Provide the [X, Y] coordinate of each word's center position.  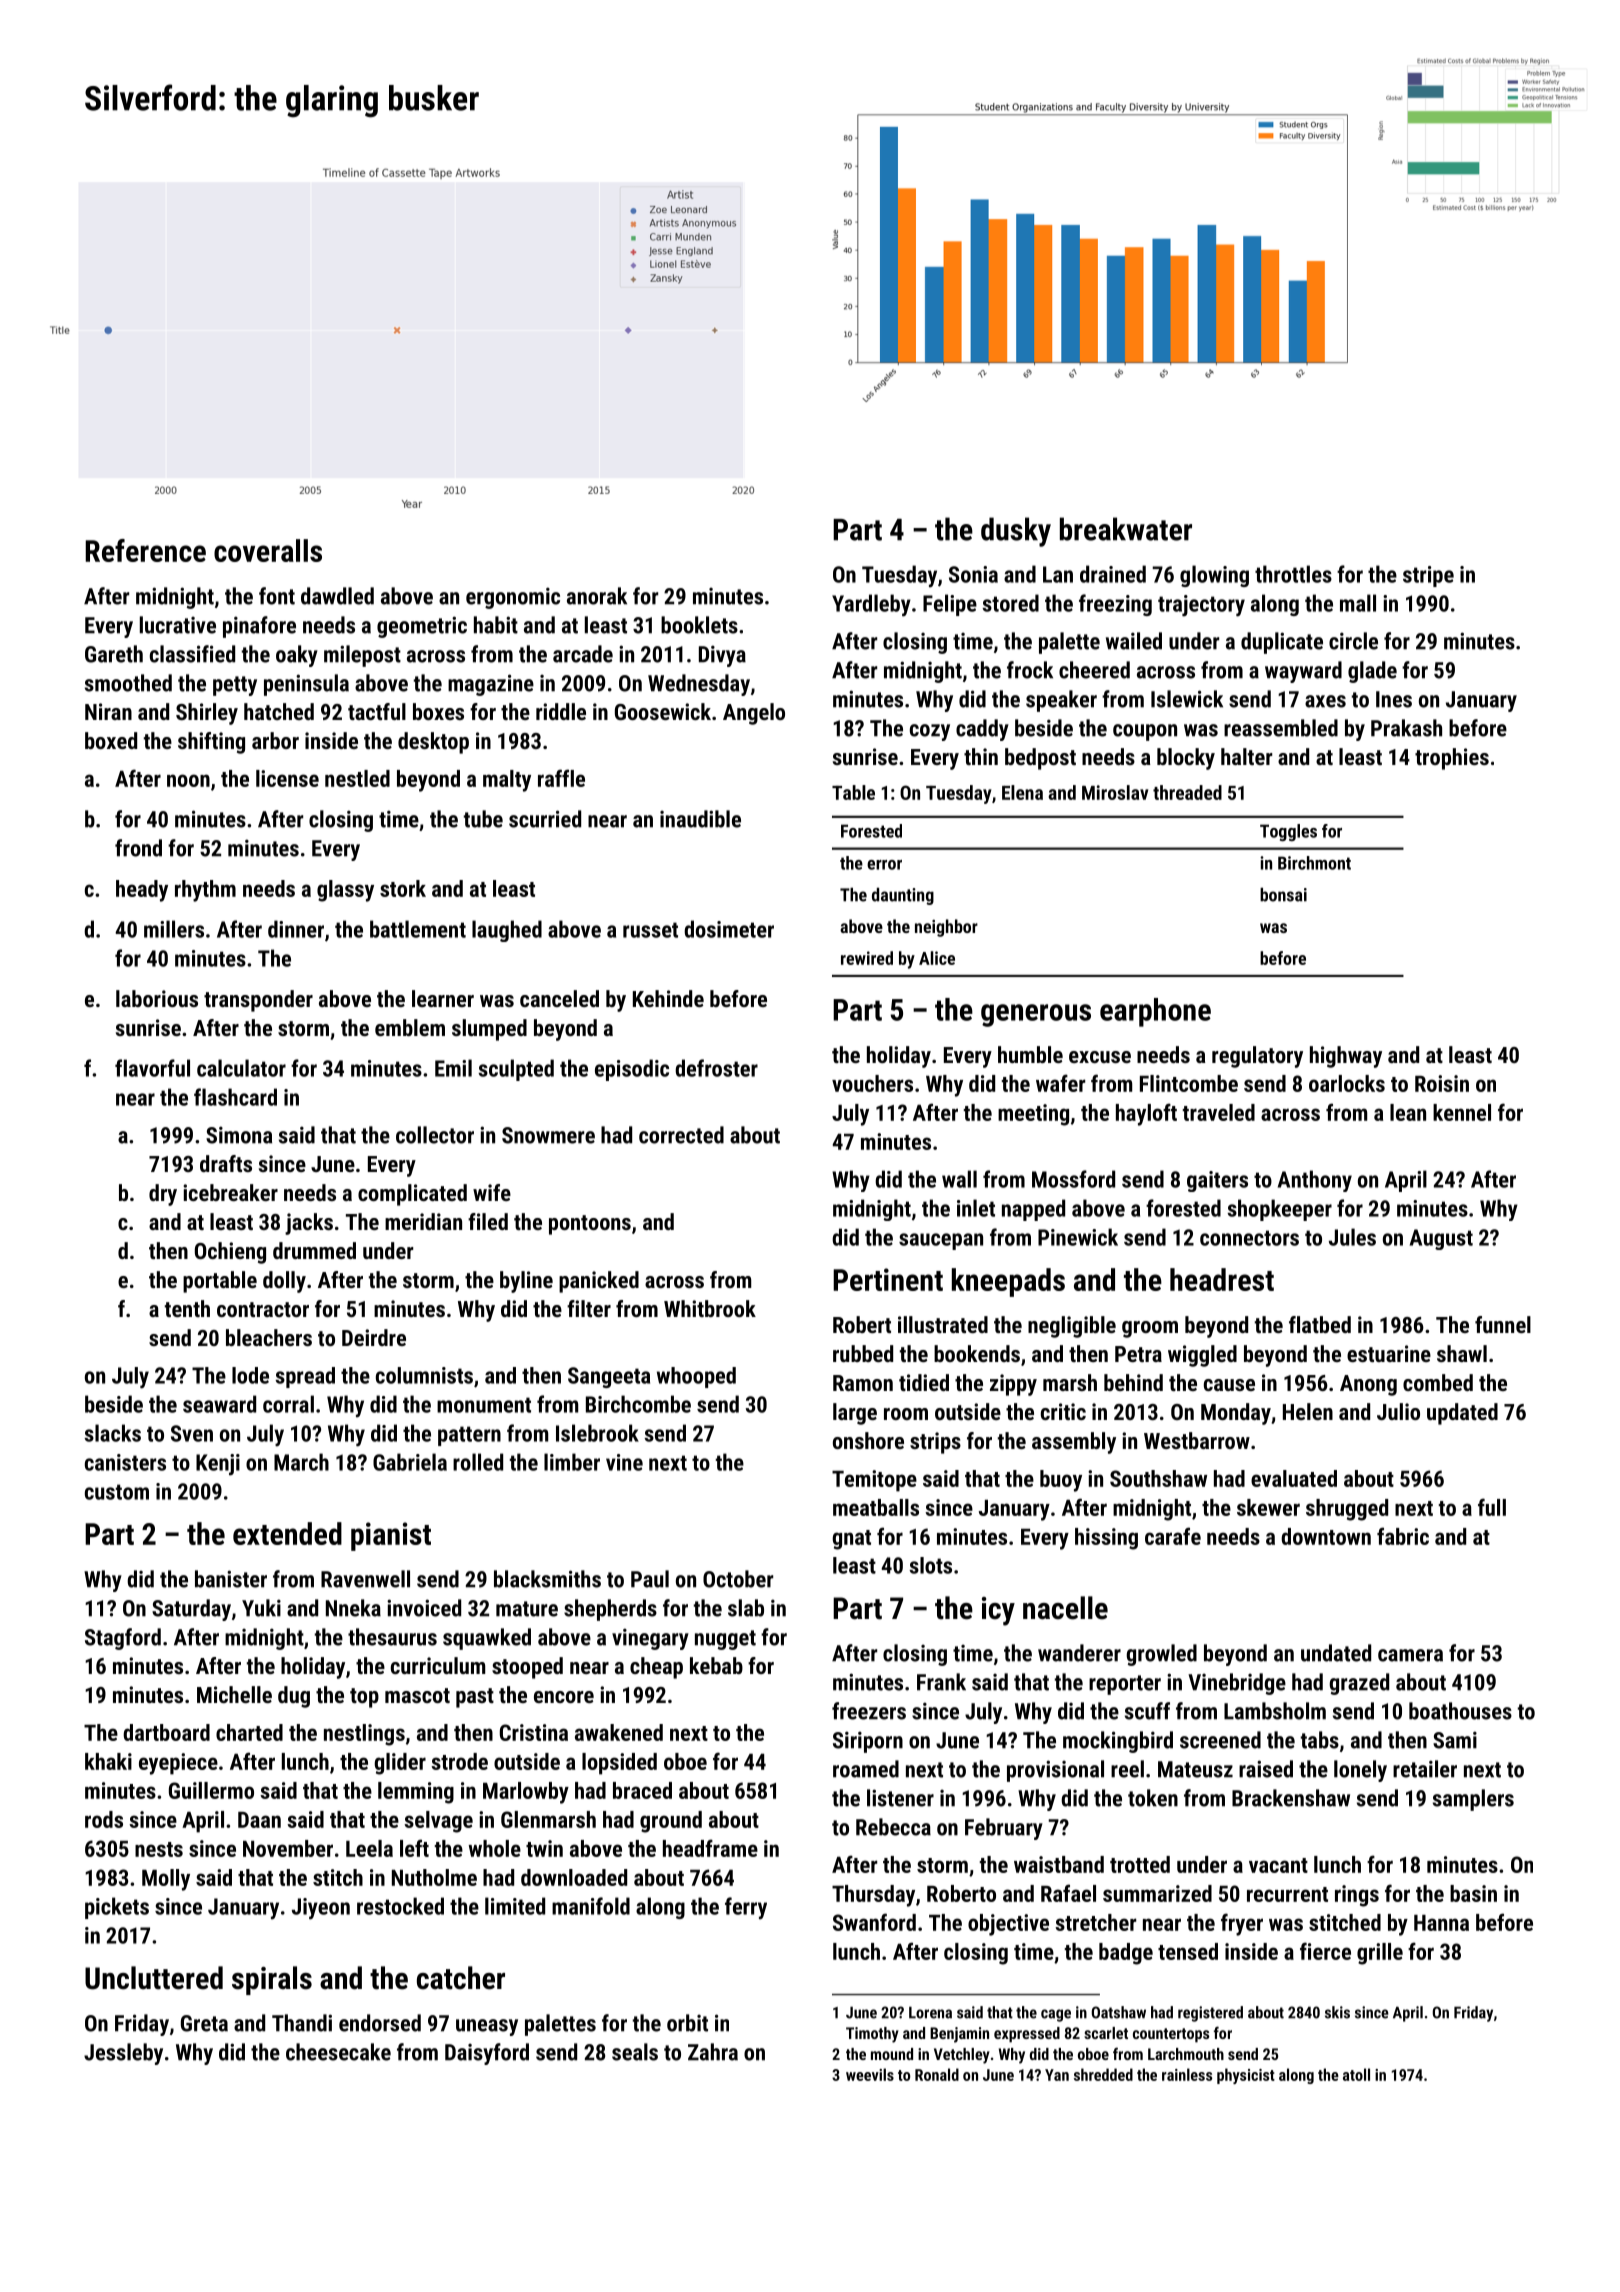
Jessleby [123, 2054]
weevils [870, 2074]
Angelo [754, 714]
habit [496, 625]
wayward [1303, 672]
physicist [1246, 2076]
